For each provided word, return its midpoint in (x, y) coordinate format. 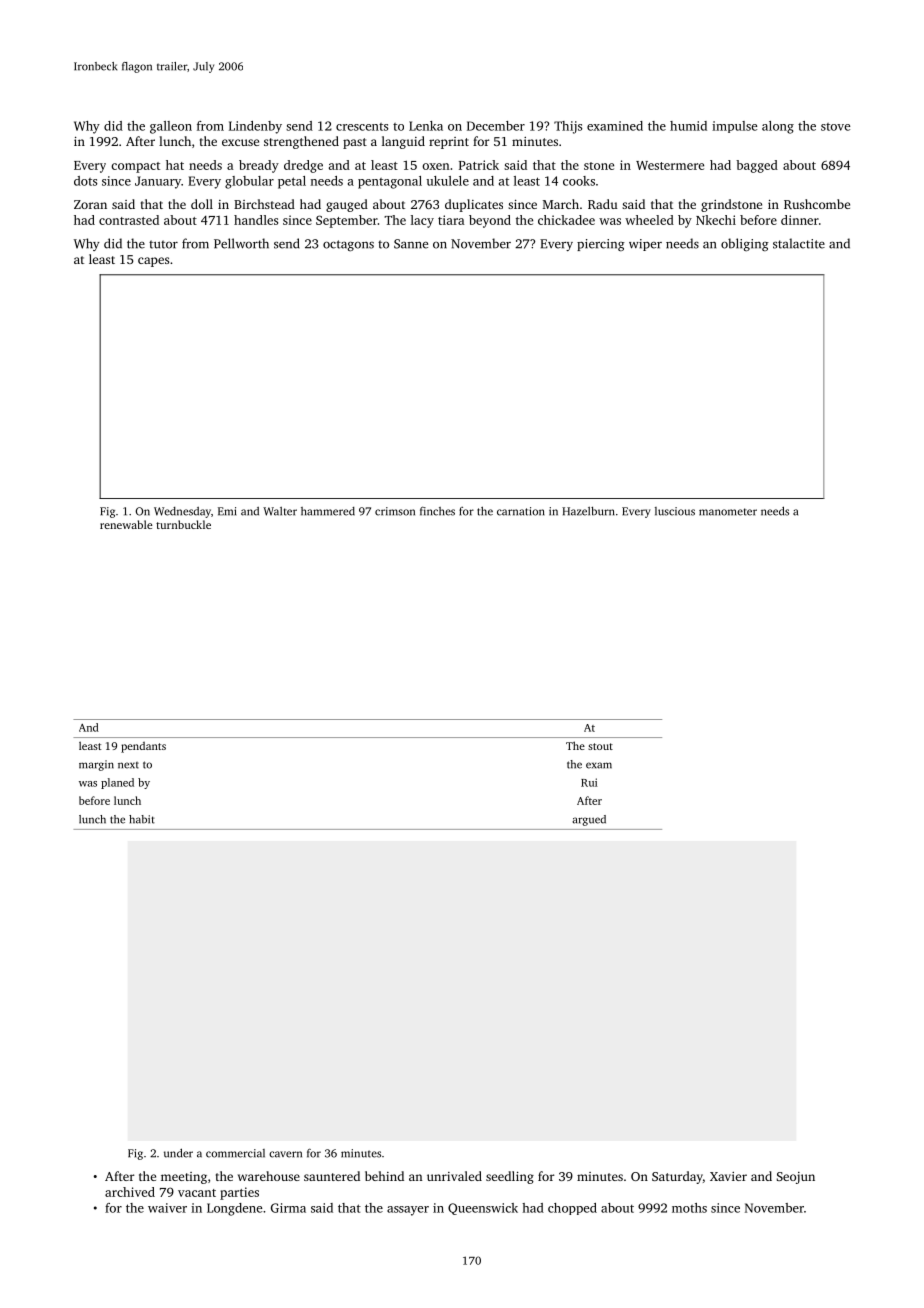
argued (589, 820)
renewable (126, 524)
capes (153, 262)
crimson (395, 511)
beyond (490, 221)
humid (688, 126)
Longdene (234, 1209)
